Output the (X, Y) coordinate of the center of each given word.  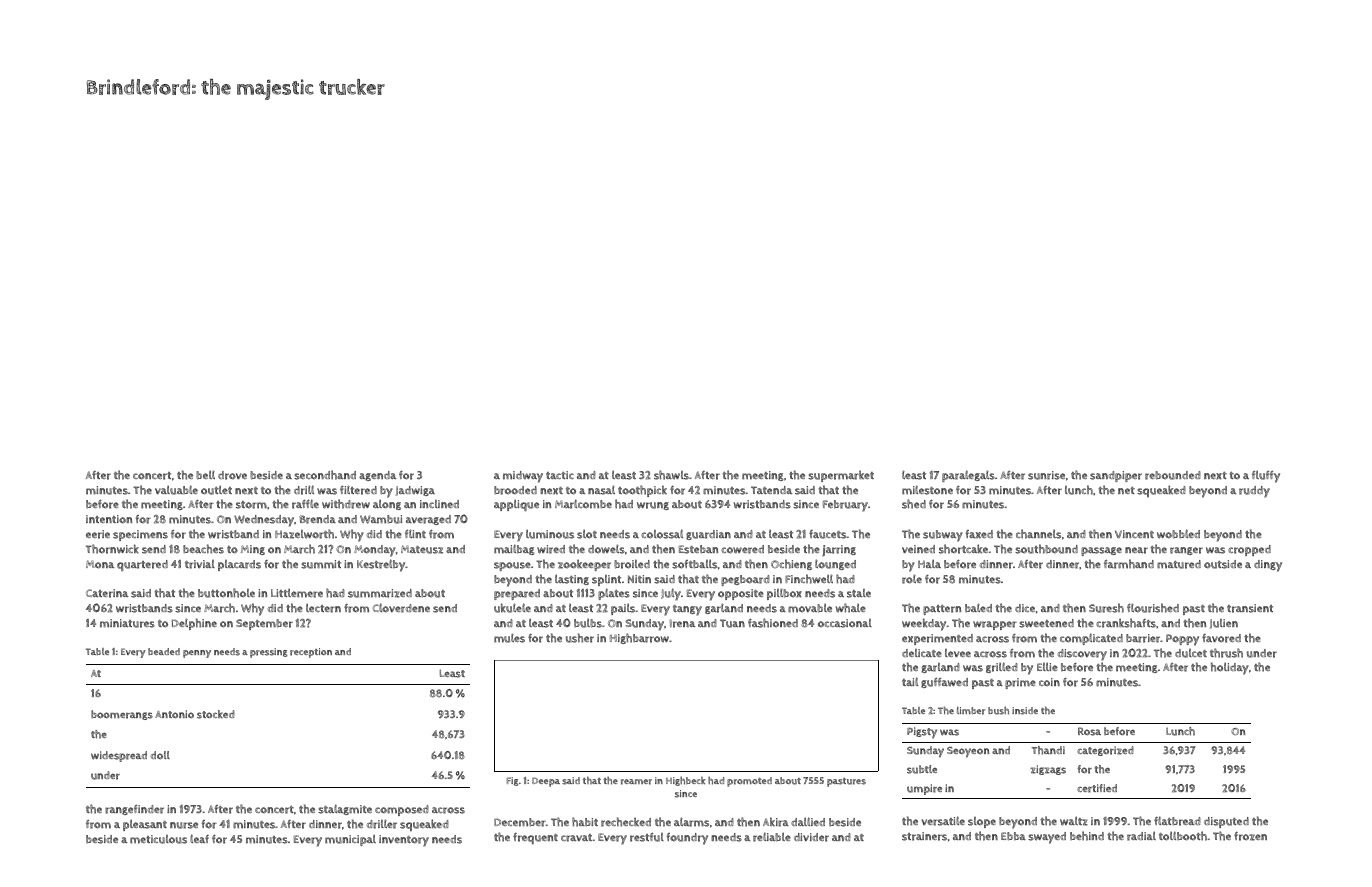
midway (523, 477)
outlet (216, 490)
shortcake (963, 549)
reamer (636, 782)
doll (160, 755)
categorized (1105, 751)
